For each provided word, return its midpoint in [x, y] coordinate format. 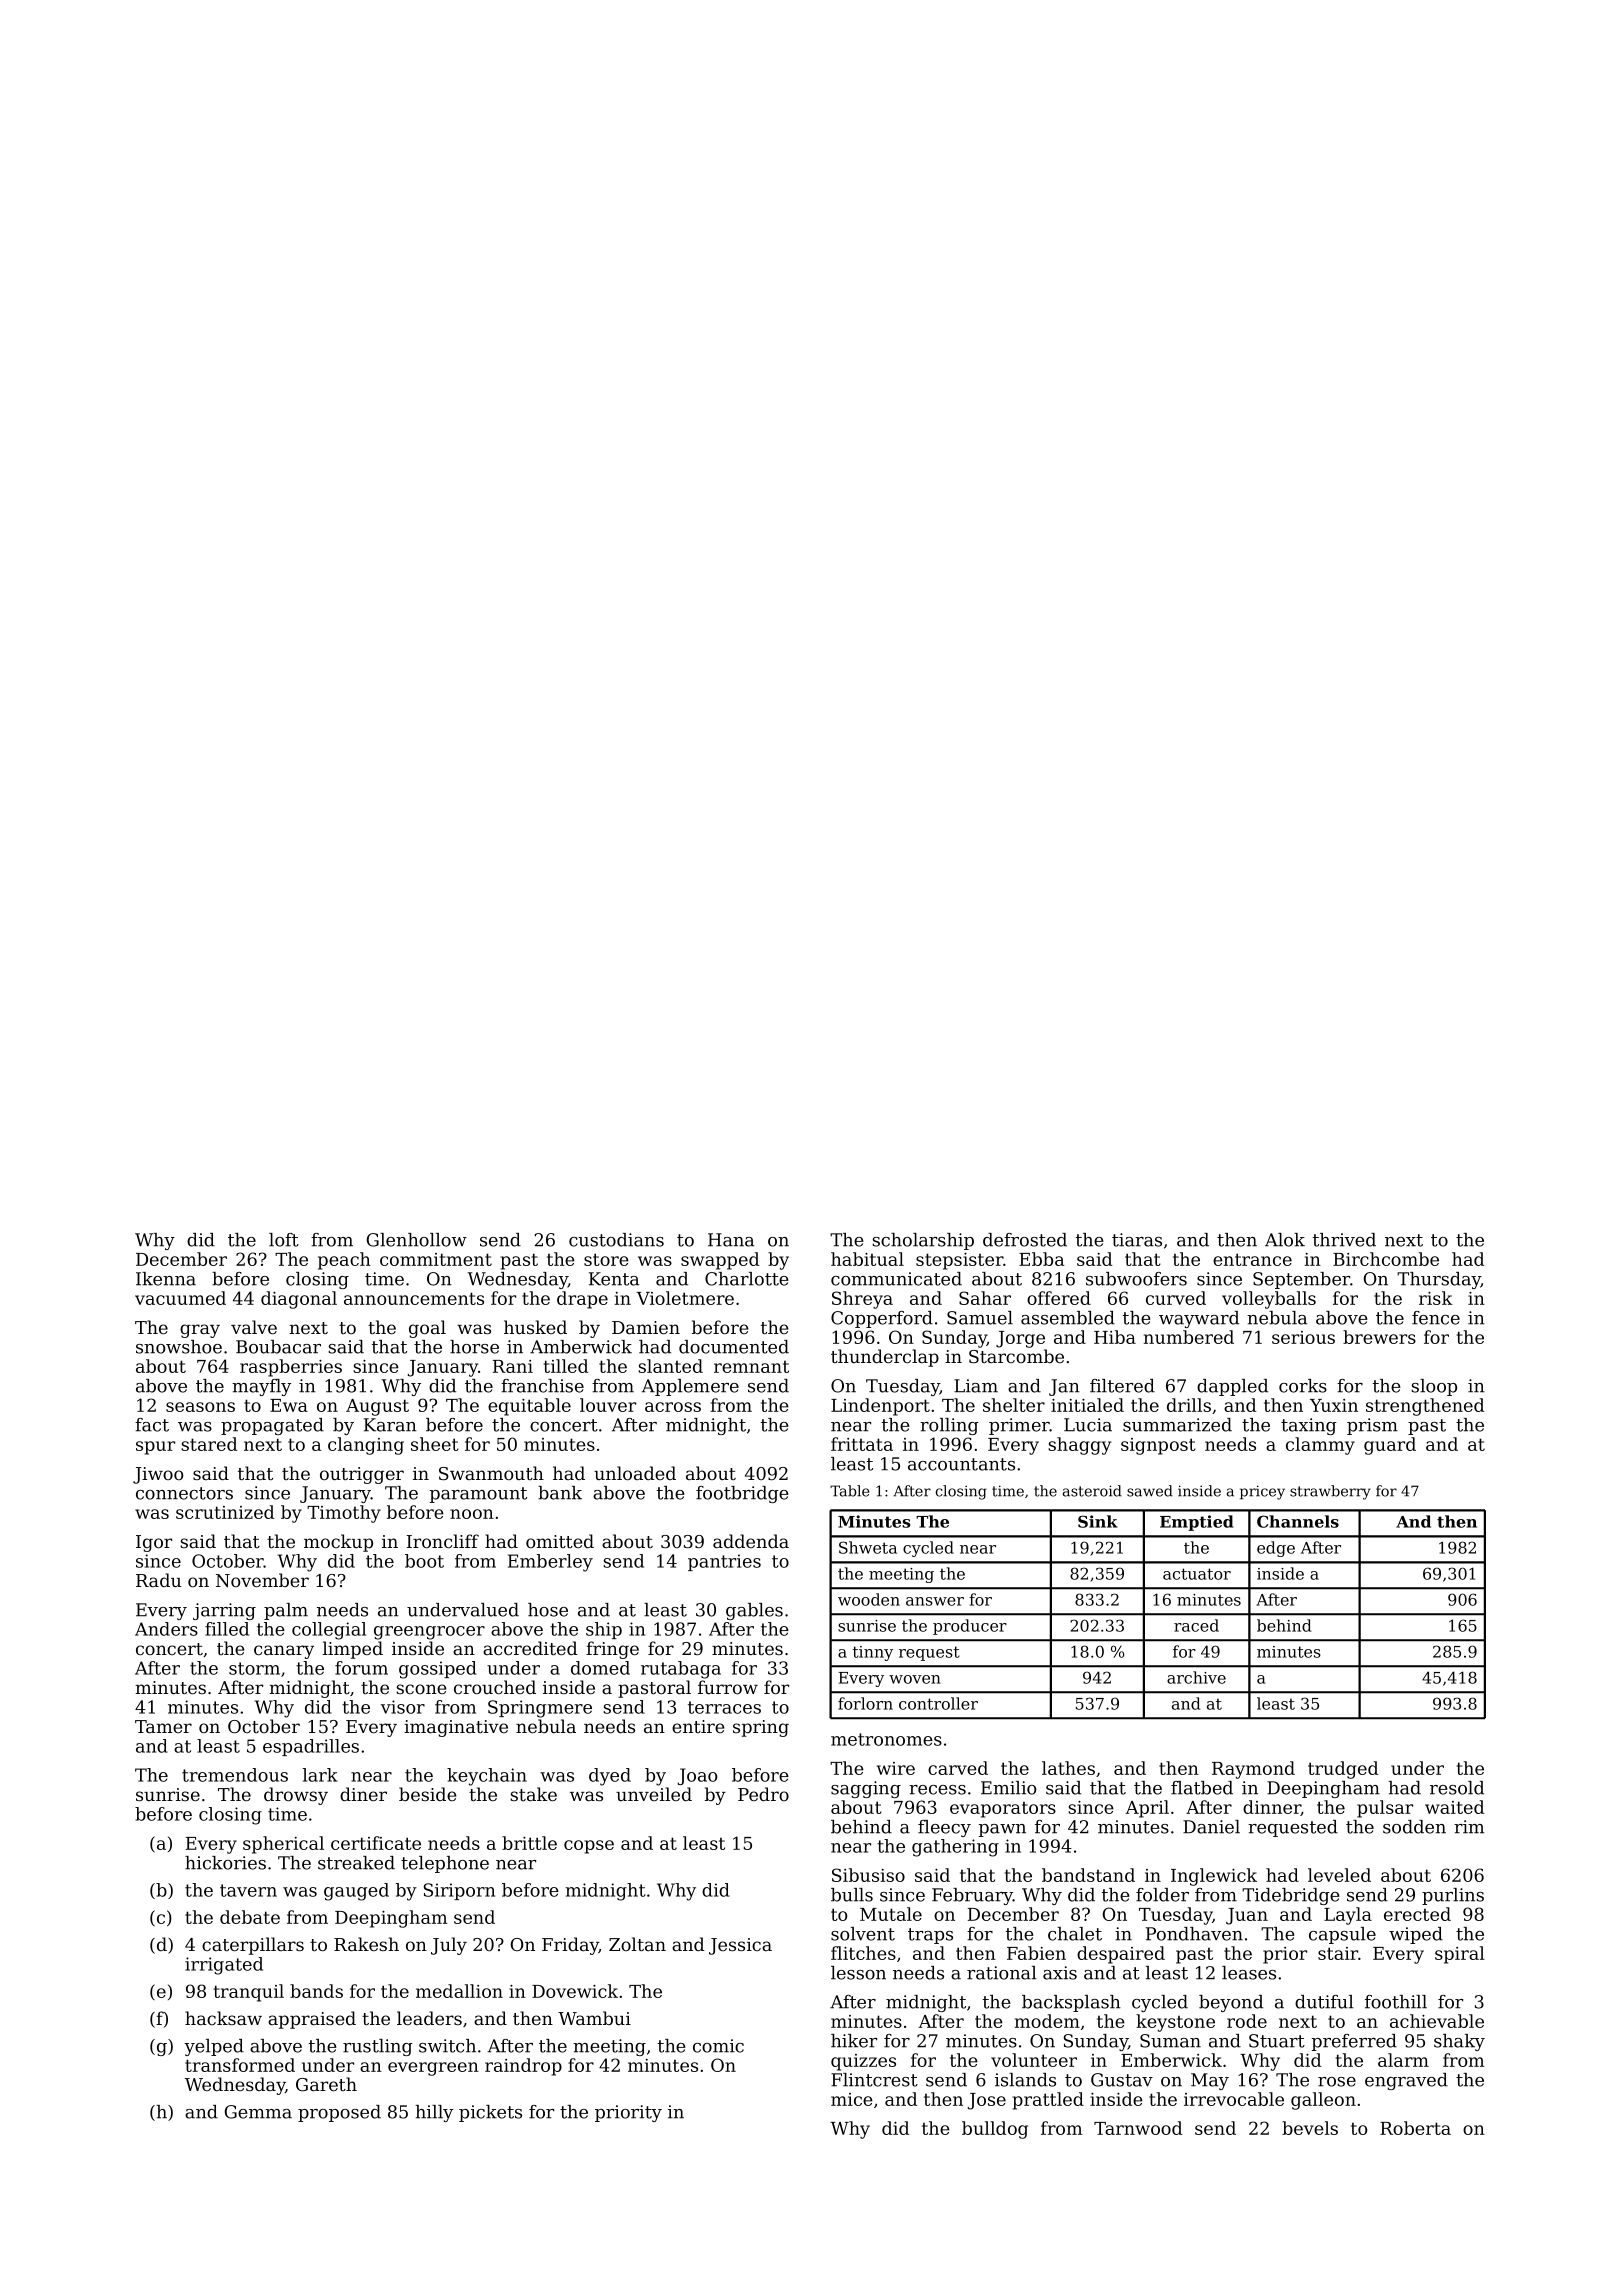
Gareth [326, 2084]
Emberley [550, 1563]
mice [852, 2099]
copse [589, 1847]
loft [284, 1240]
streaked [356, 1863]
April [1147, 1809]
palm [286, 1611]
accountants [961, 1464]
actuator [1197, 1574]
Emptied [1197, 1523]
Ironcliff [442, 1541]
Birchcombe [1386, 1259]
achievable [1437, 2021]
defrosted [1025, 1240]
